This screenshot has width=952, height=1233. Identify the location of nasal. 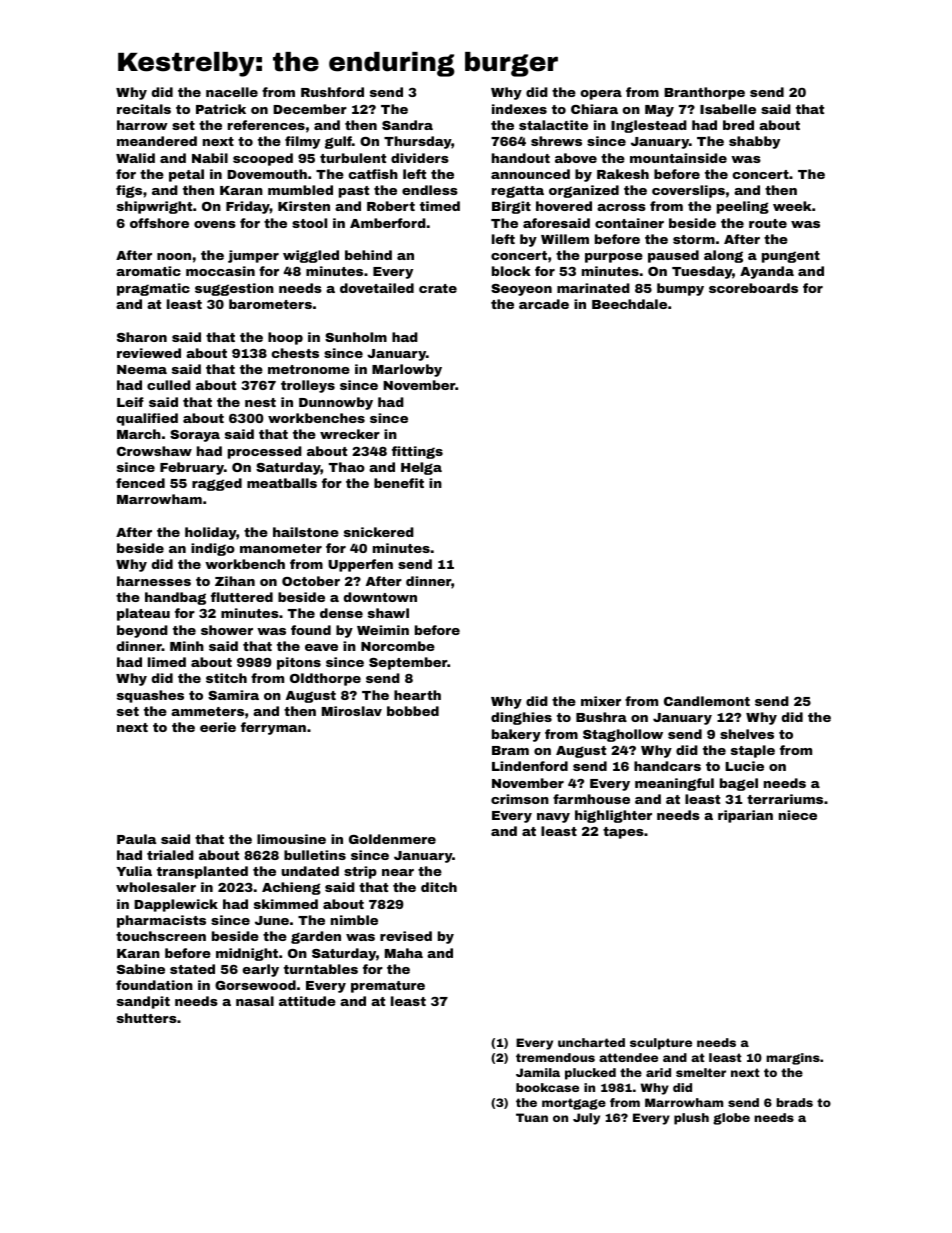
(255, 1001).
